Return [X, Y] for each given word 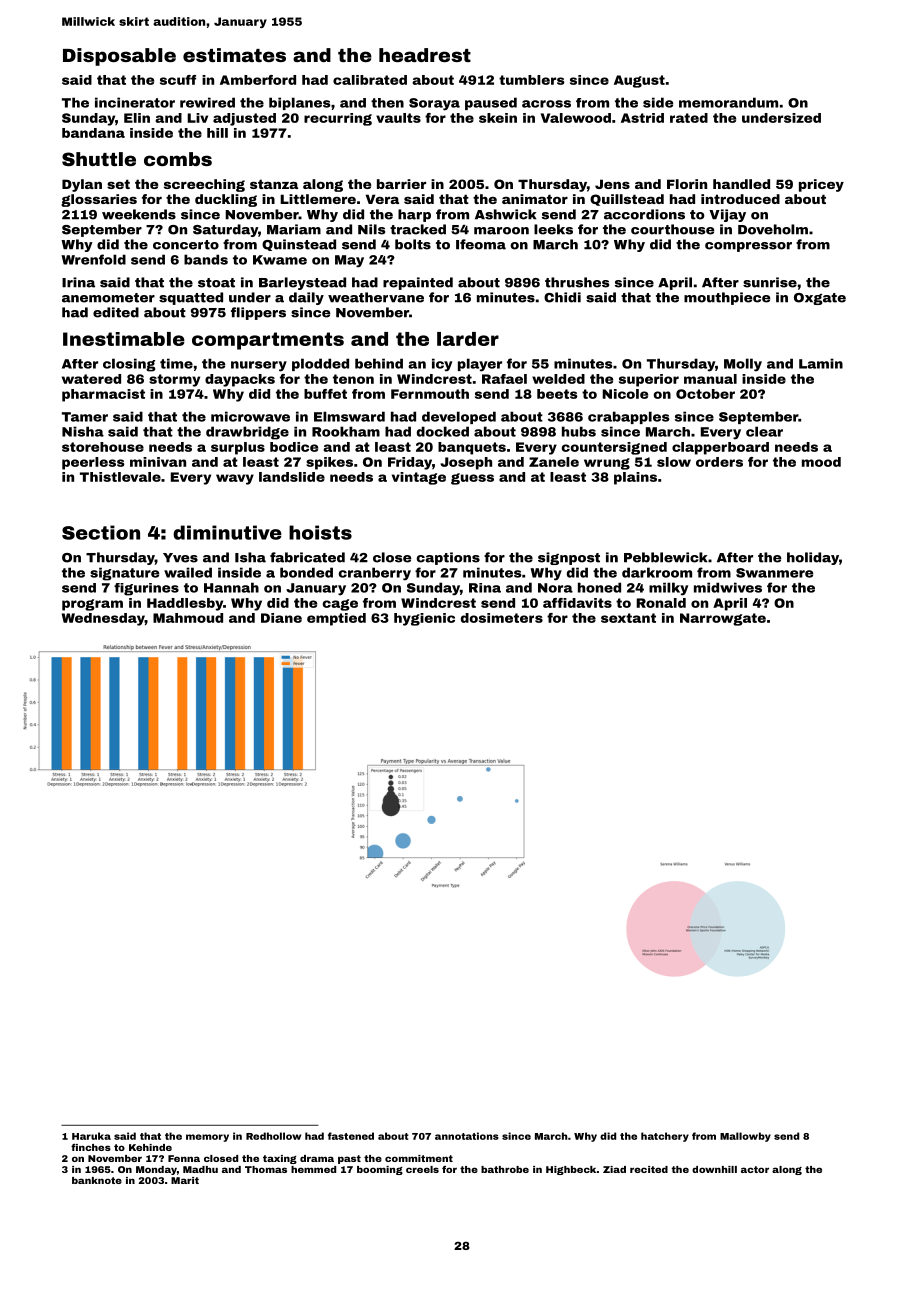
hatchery [665, 1137]
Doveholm [773, 229]
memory [207, 1138]
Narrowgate [723, 619]
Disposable [119, 57]
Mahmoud [188, 618]
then [387, 103]
